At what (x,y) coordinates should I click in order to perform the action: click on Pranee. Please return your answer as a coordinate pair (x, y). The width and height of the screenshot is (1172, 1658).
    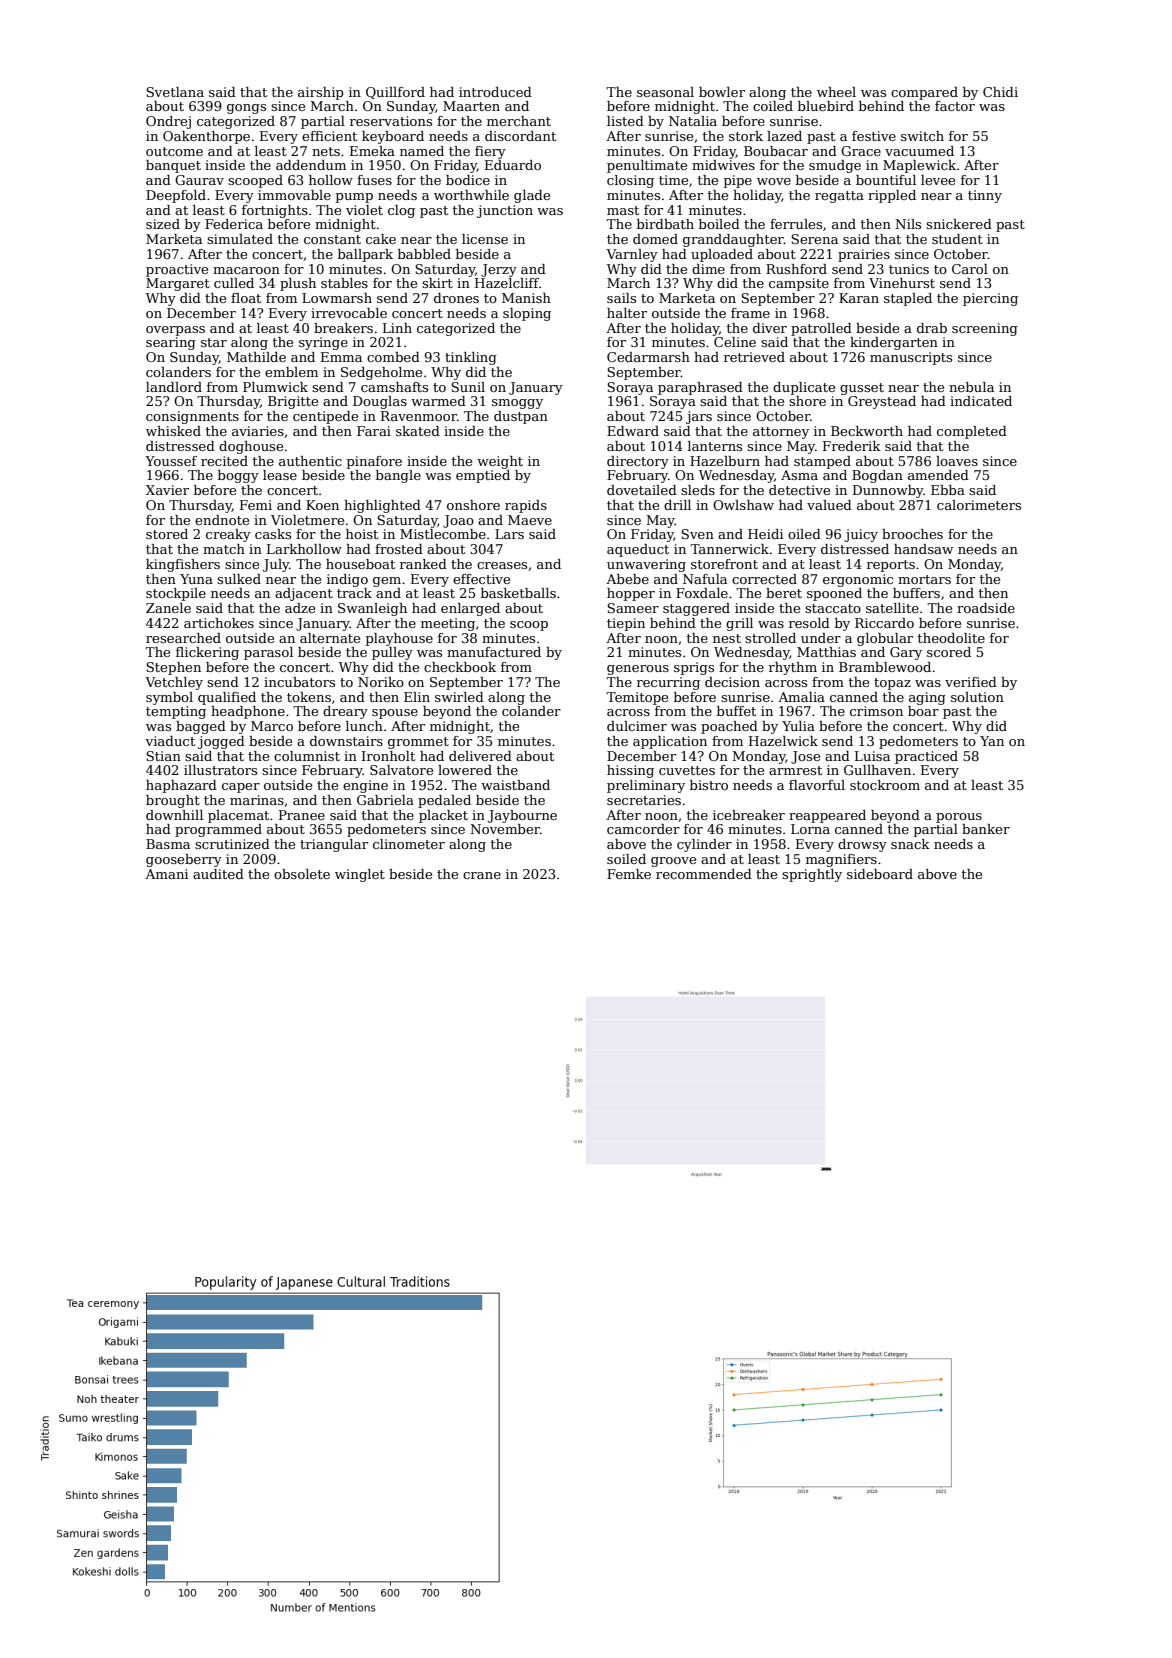
    Looking at the image, I should click on (302, 815).
